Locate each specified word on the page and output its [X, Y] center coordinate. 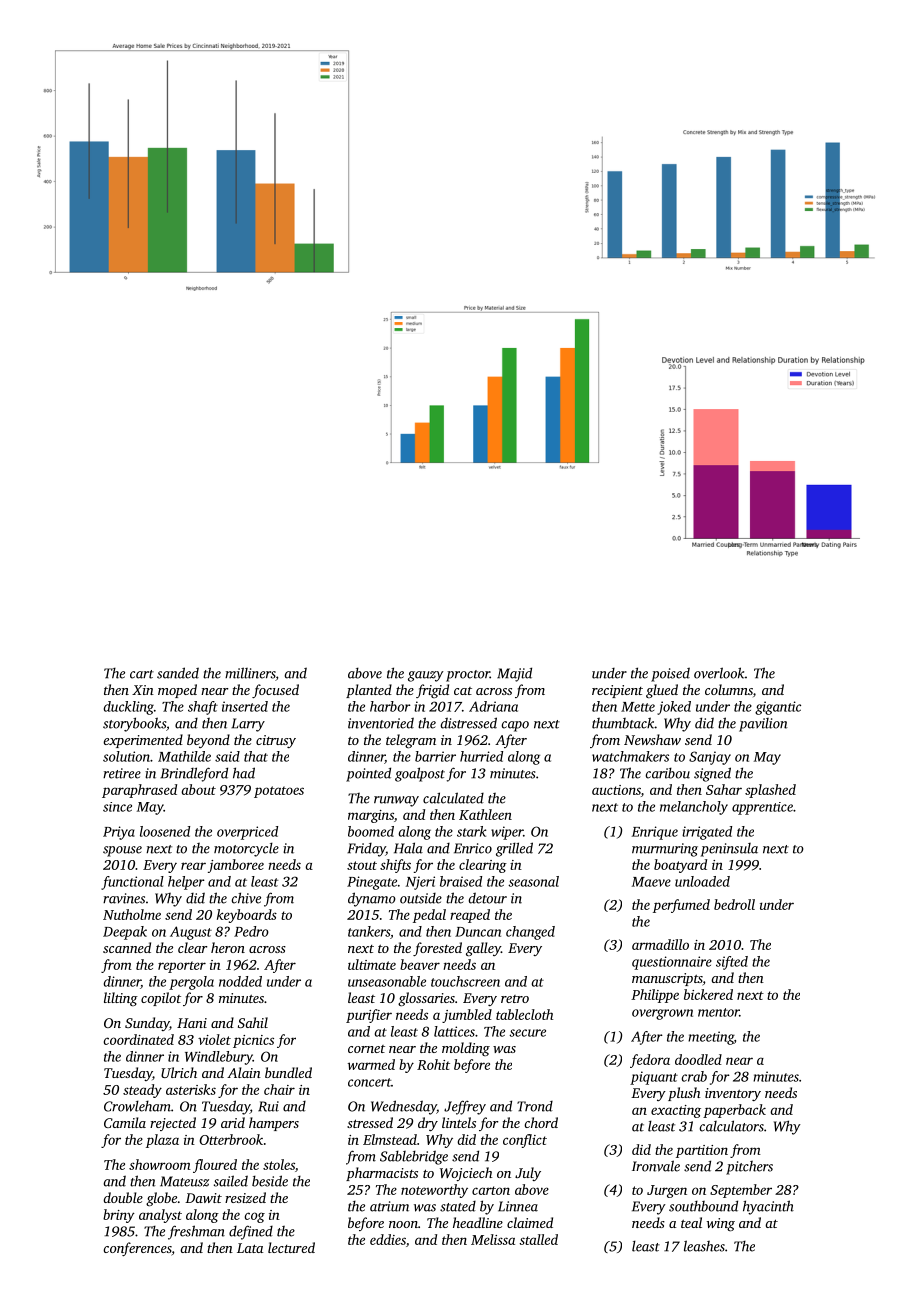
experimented [143, 741]
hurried [481, 756]
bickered [708, 994]
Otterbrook [231, 1139]
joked [674, 708]
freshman [196, 1232]
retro [515, 999]
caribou [667, 773]
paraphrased [139, 791]
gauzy [426, 676]
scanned [127, 947]
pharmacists [382, 1174]
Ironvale [656, 1166]
